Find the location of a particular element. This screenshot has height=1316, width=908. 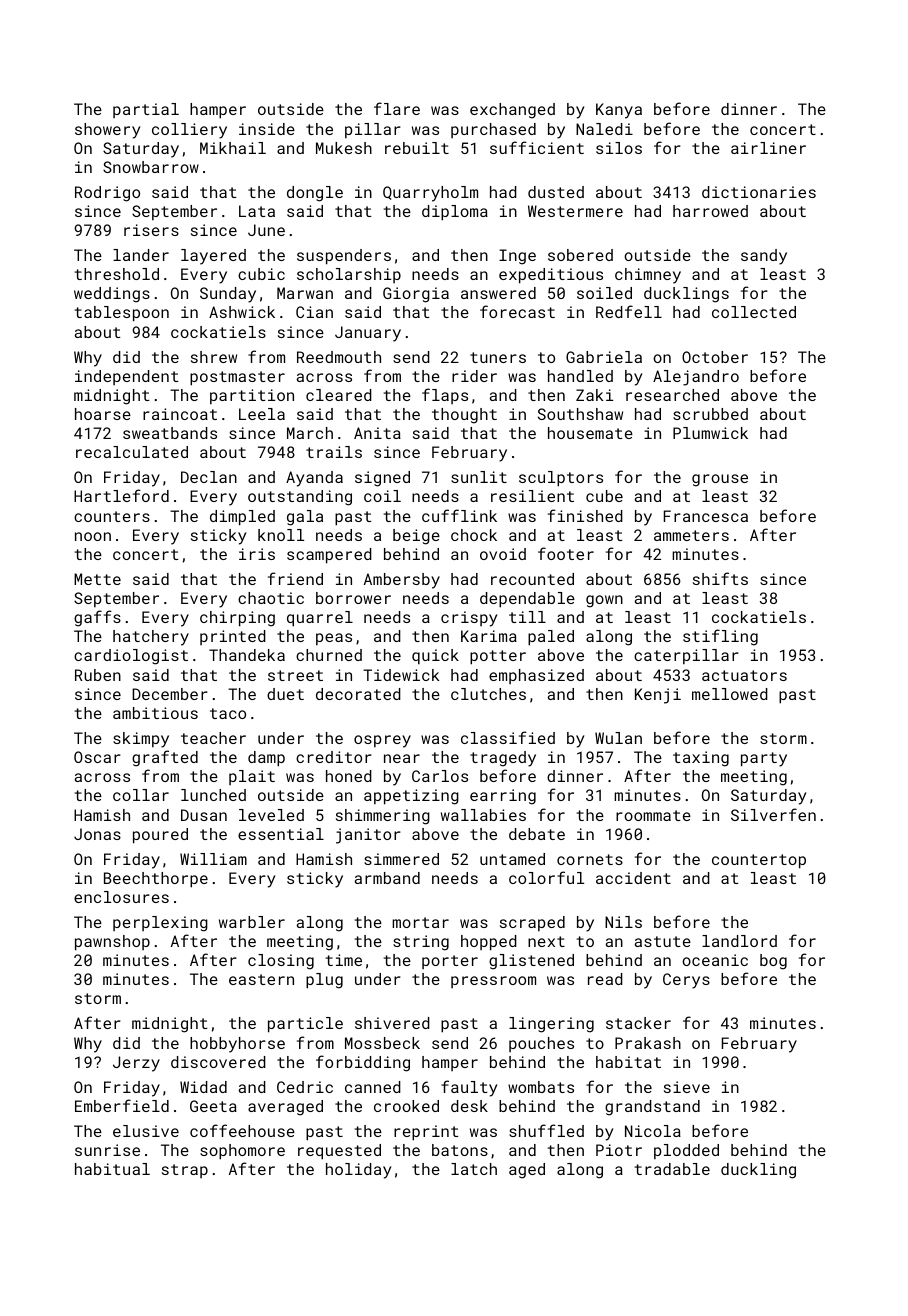

chirping is located at coordinates (237, 619).
